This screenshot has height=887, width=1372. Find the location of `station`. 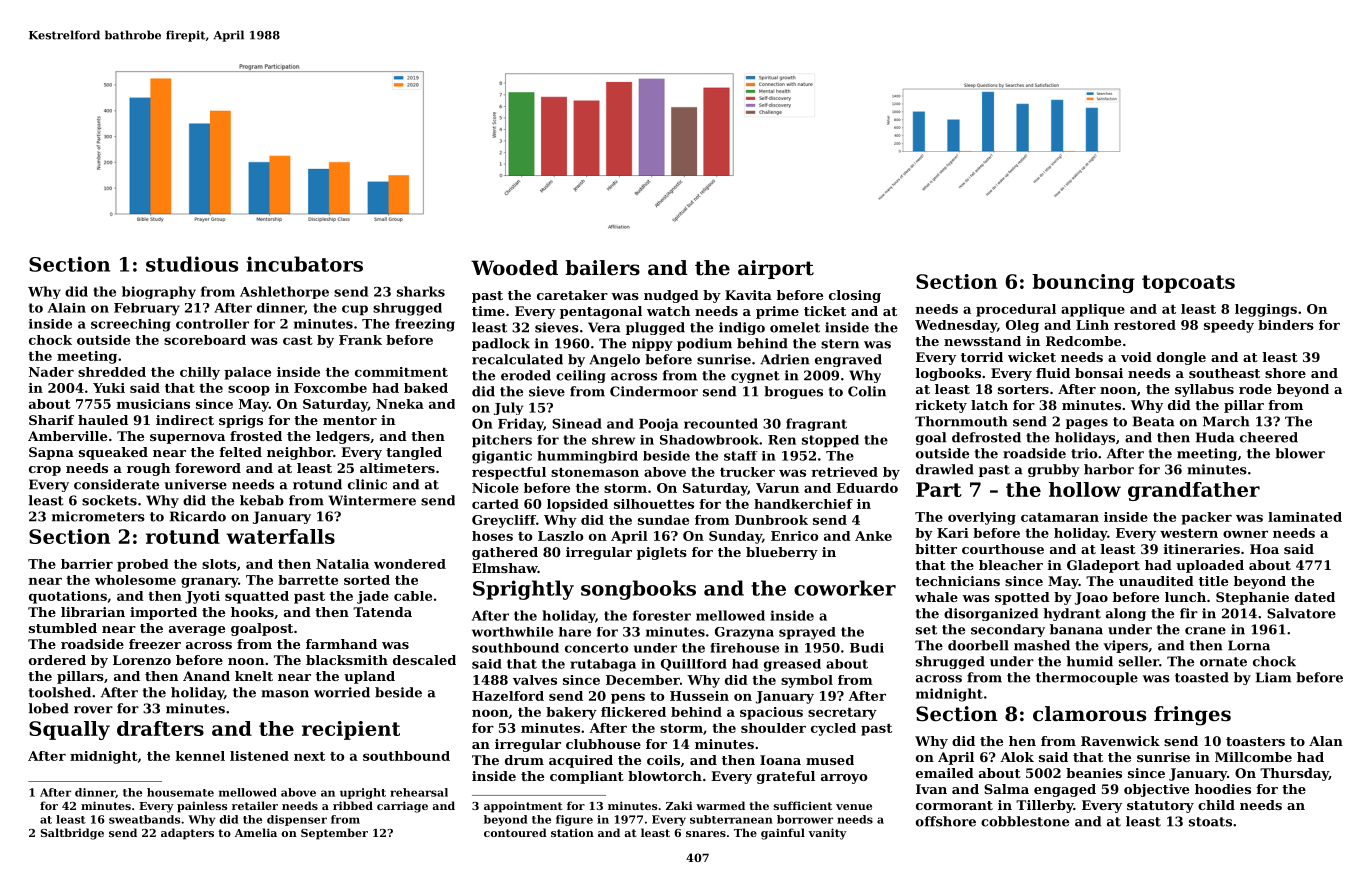

station is located at coordinates (572, 833).
